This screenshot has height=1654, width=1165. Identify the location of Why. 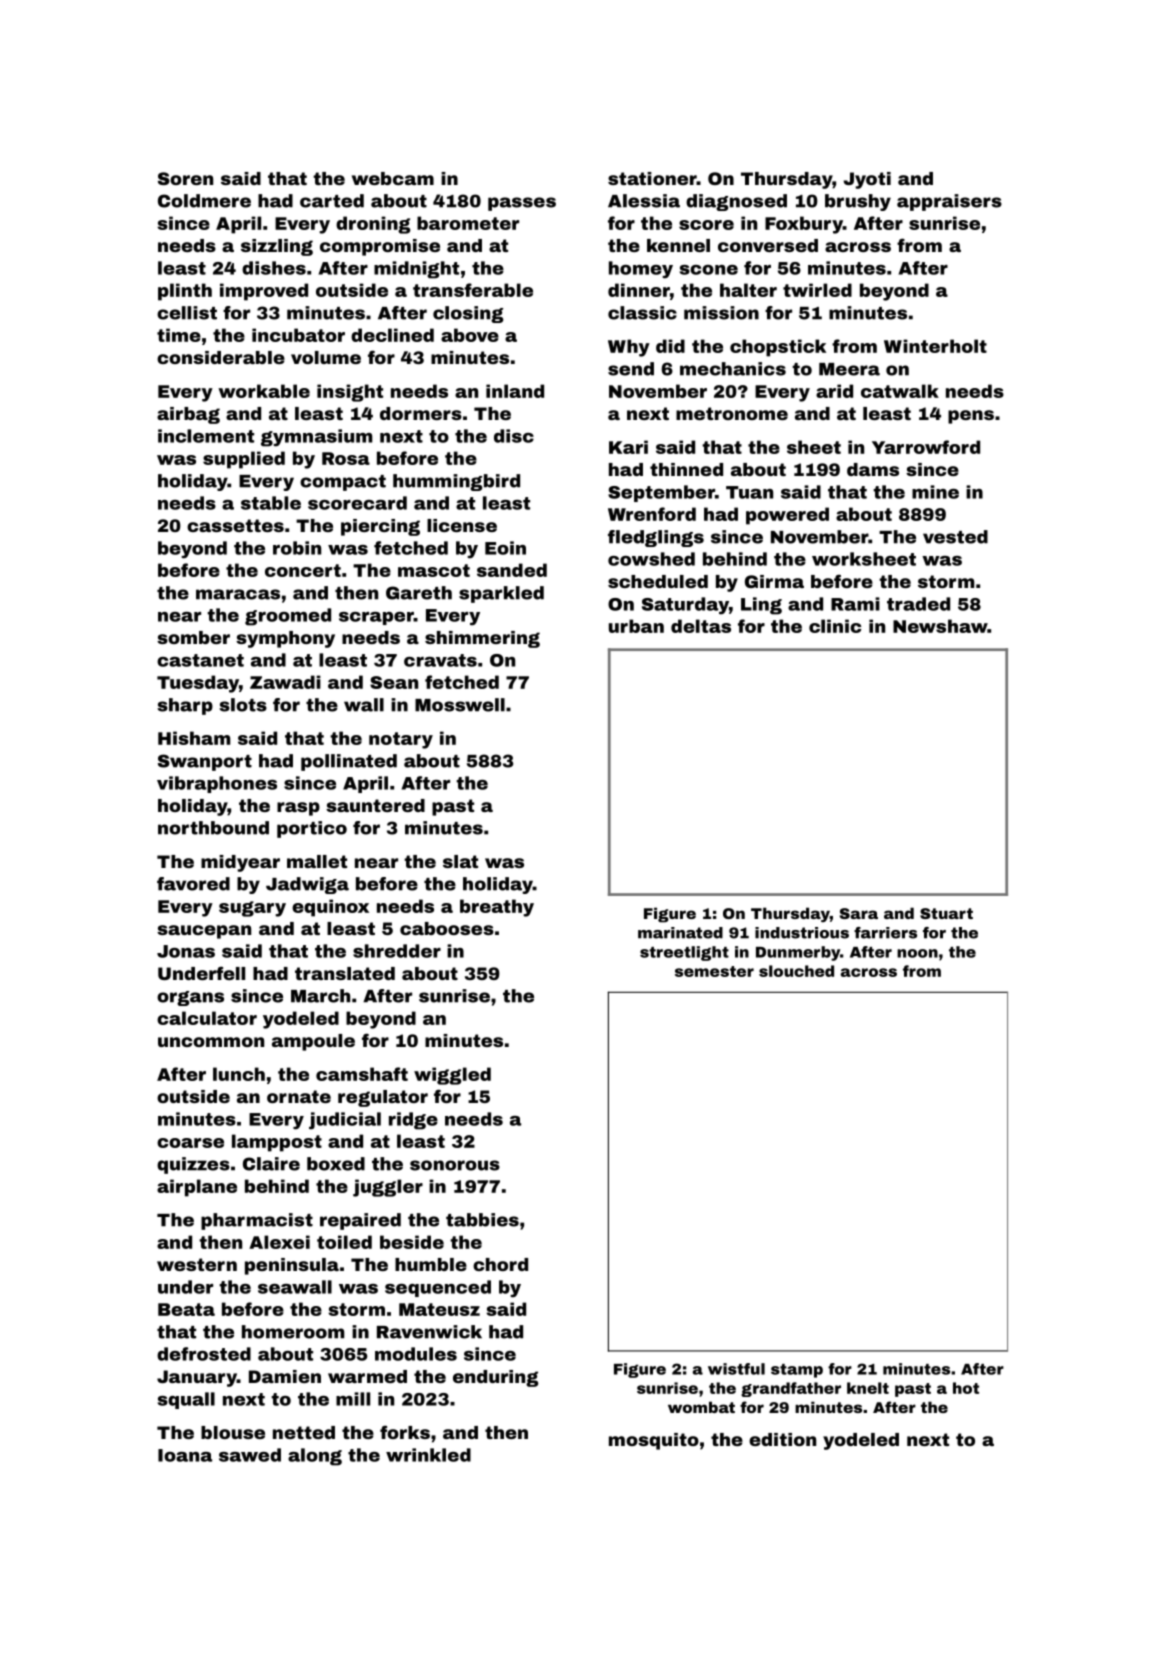
(629, 348).
